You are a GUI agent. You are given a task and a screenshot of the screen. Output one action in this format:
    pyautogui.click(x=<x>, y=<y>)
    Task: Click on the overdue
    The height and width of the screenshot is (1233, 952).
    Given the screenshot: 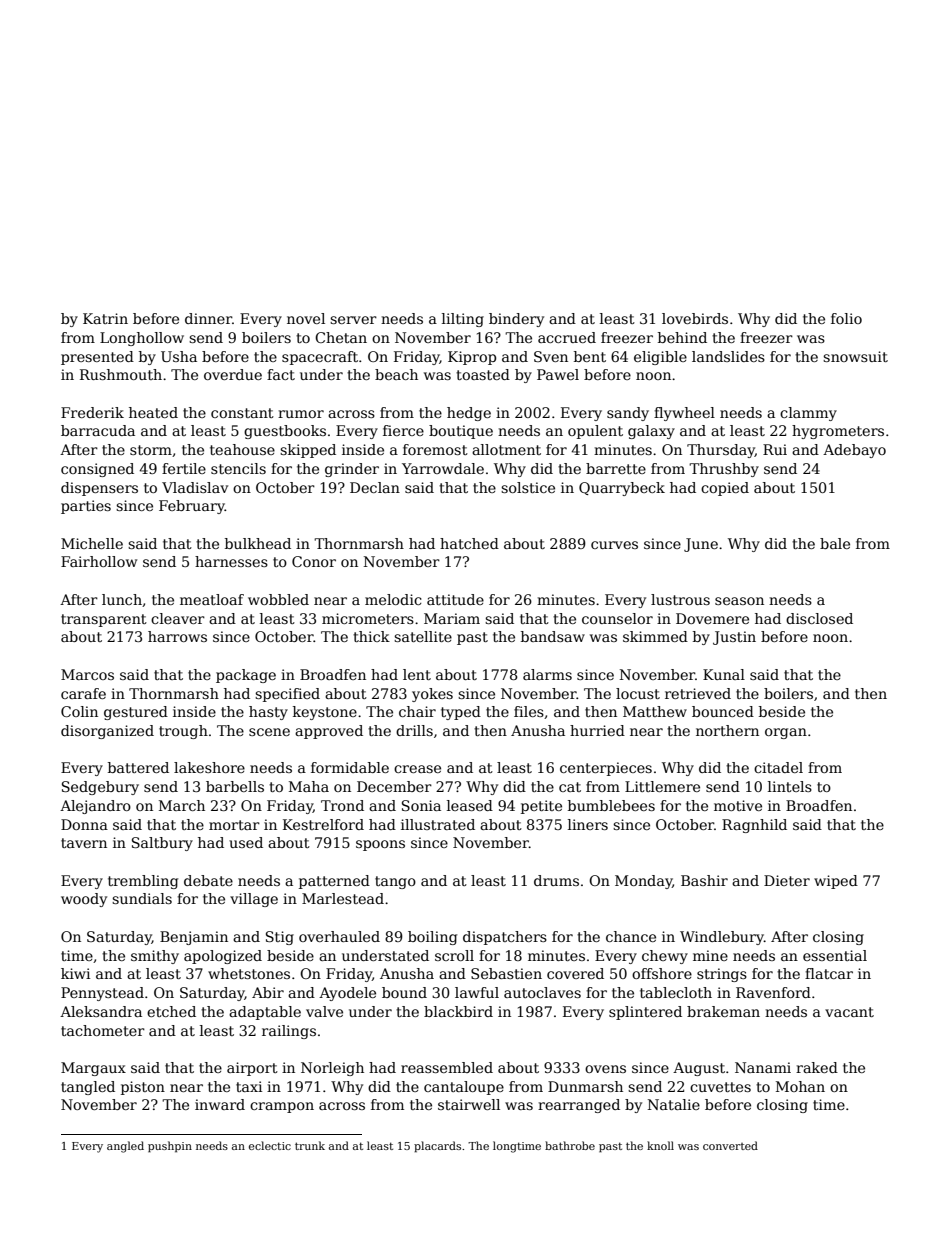 What is the action you would take?
    pyautogui.click(x=233, y=374)
